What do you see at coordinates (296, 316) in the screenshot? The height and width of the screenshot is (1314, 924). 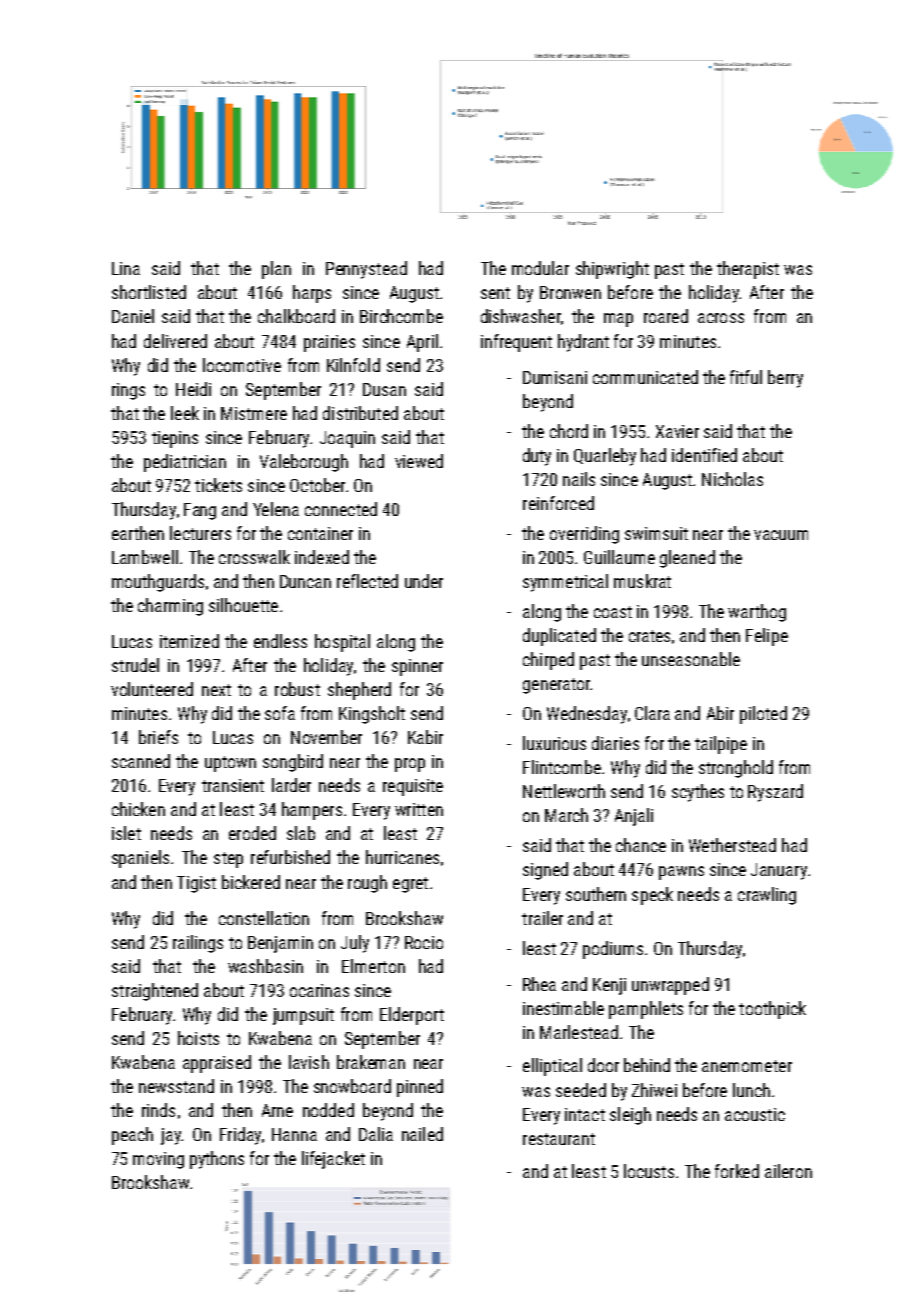 I see `chalkboard` at bounding box center [296, 316].
